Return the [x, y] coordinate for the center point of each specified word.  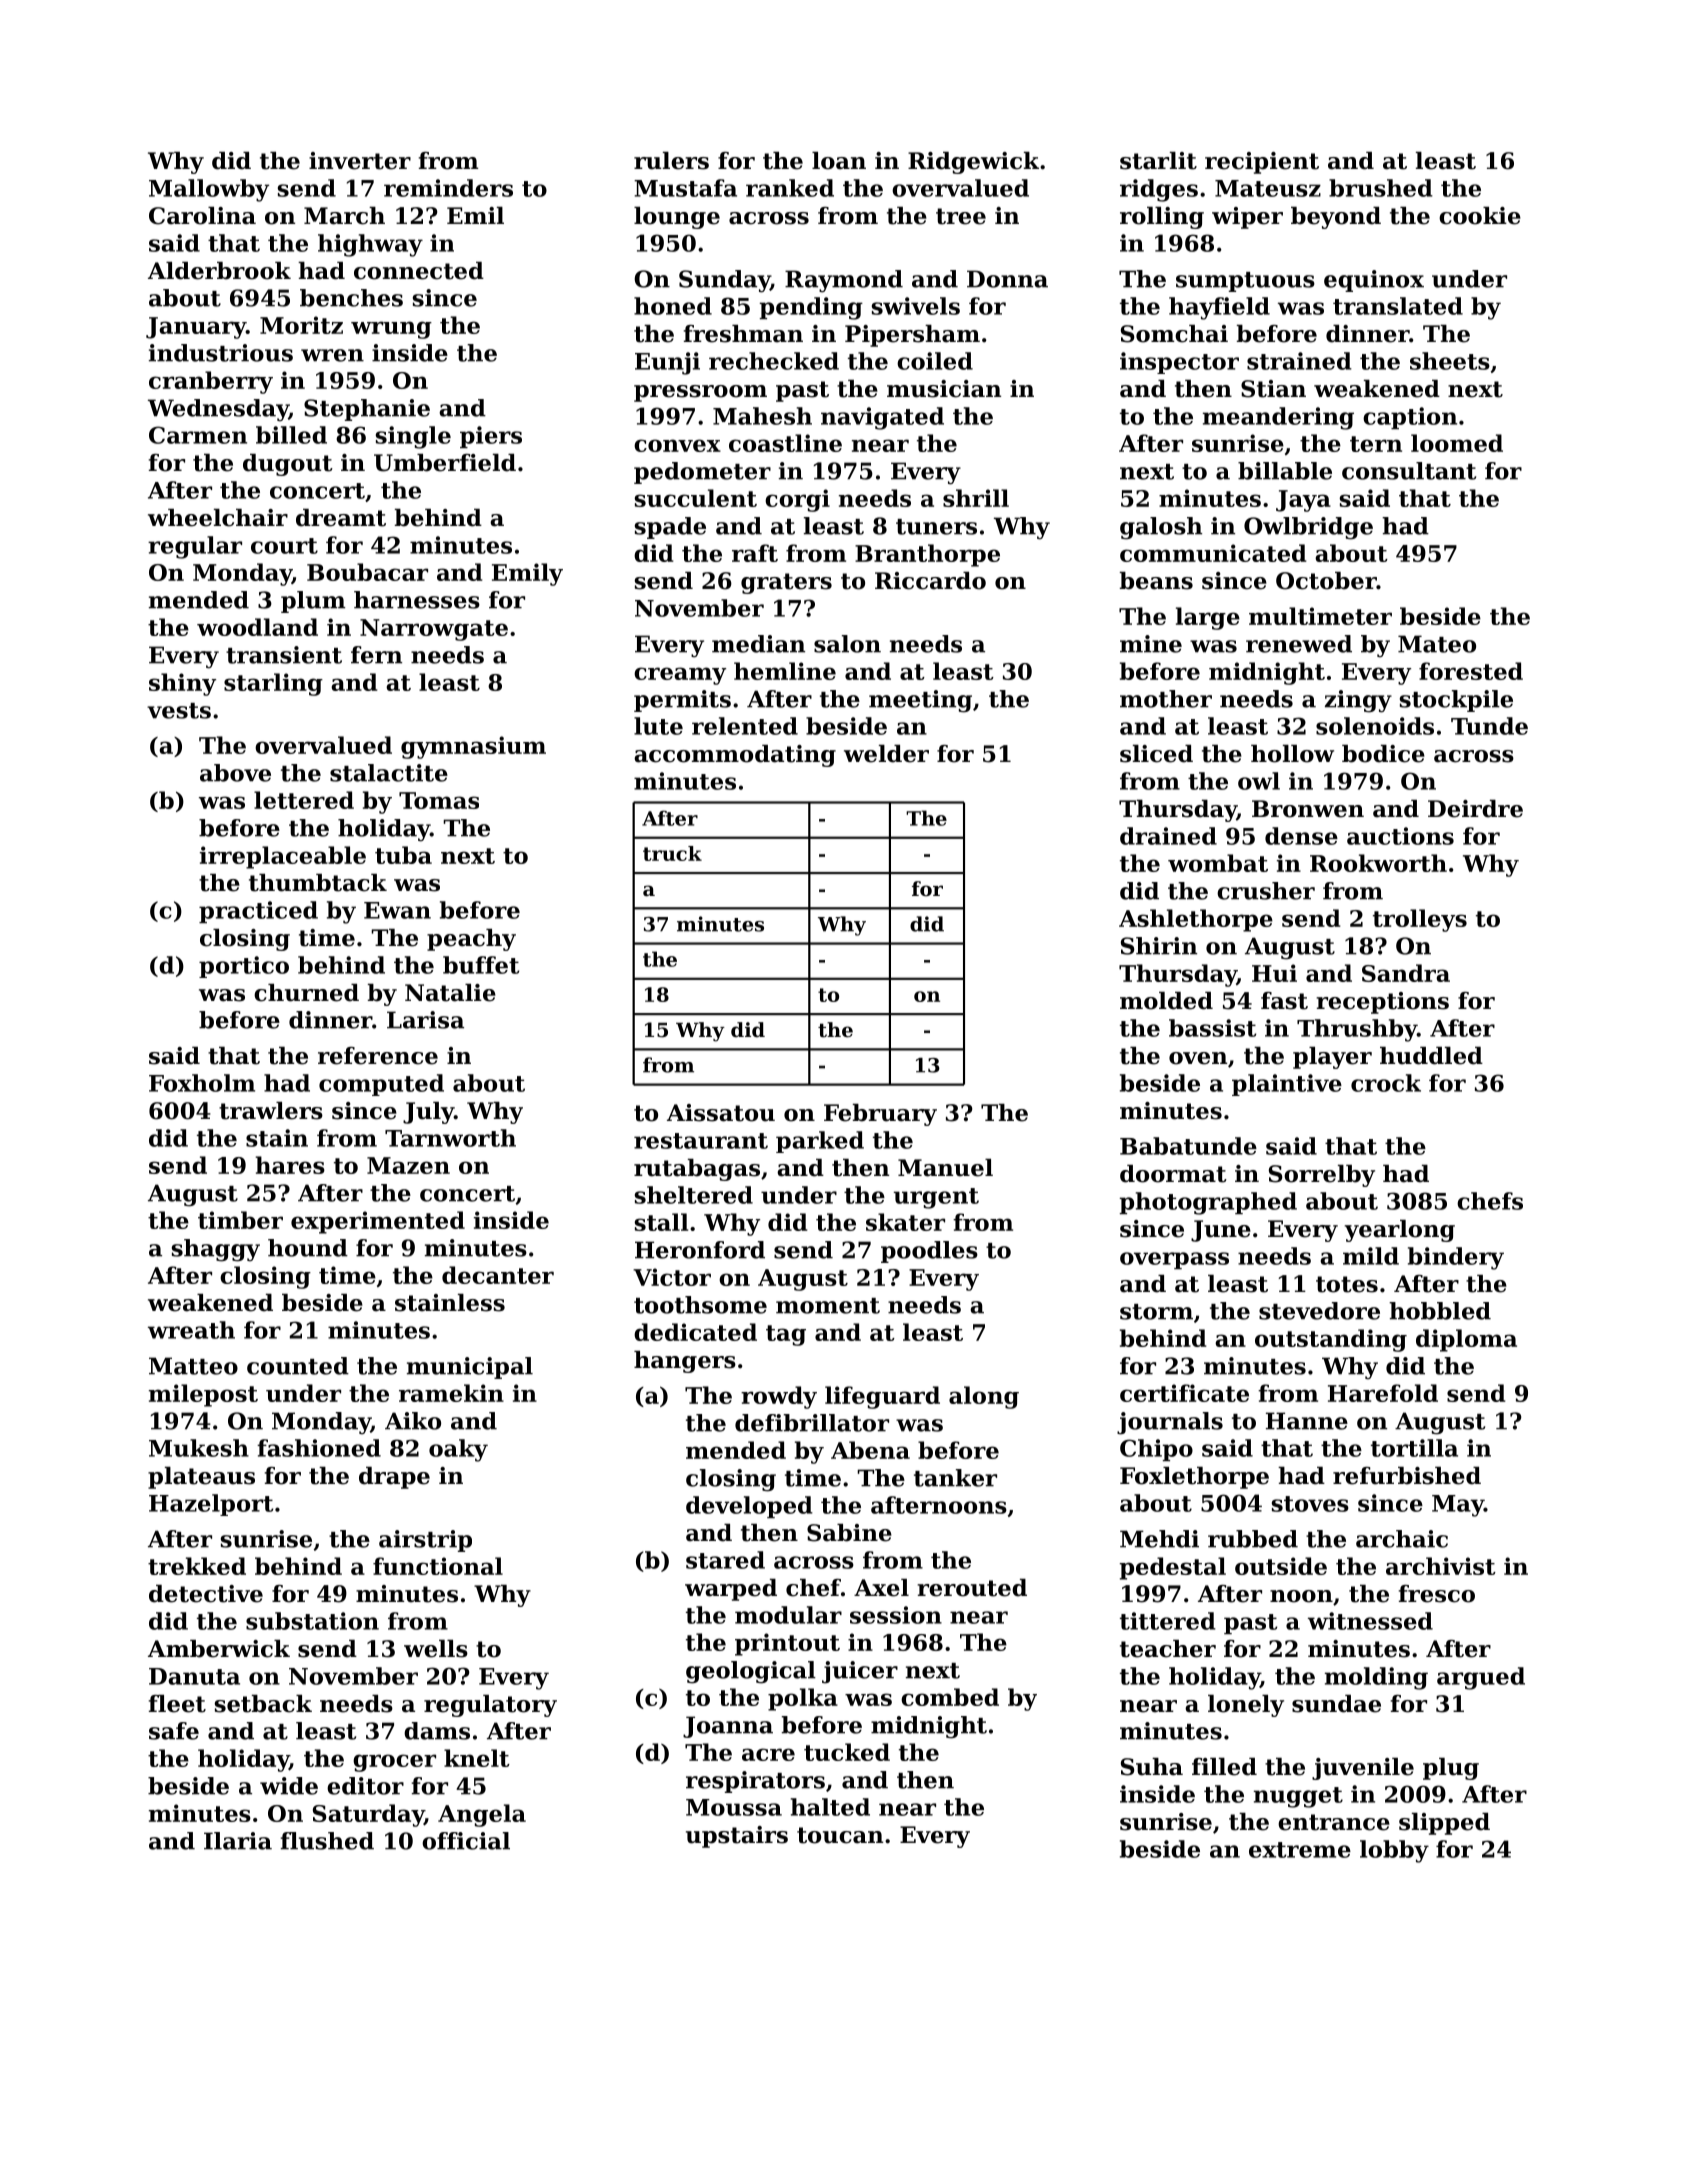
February [880, 1115]
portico [244, 967]
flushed [327, 1841]
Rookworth [1378, 863]
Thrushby [1357, 1030]
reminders [448, 188]
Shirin [1159, 946]
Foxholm [202, 1083]
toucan [840, 1835]
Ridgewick [973, 163]
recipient [1262, 163]
